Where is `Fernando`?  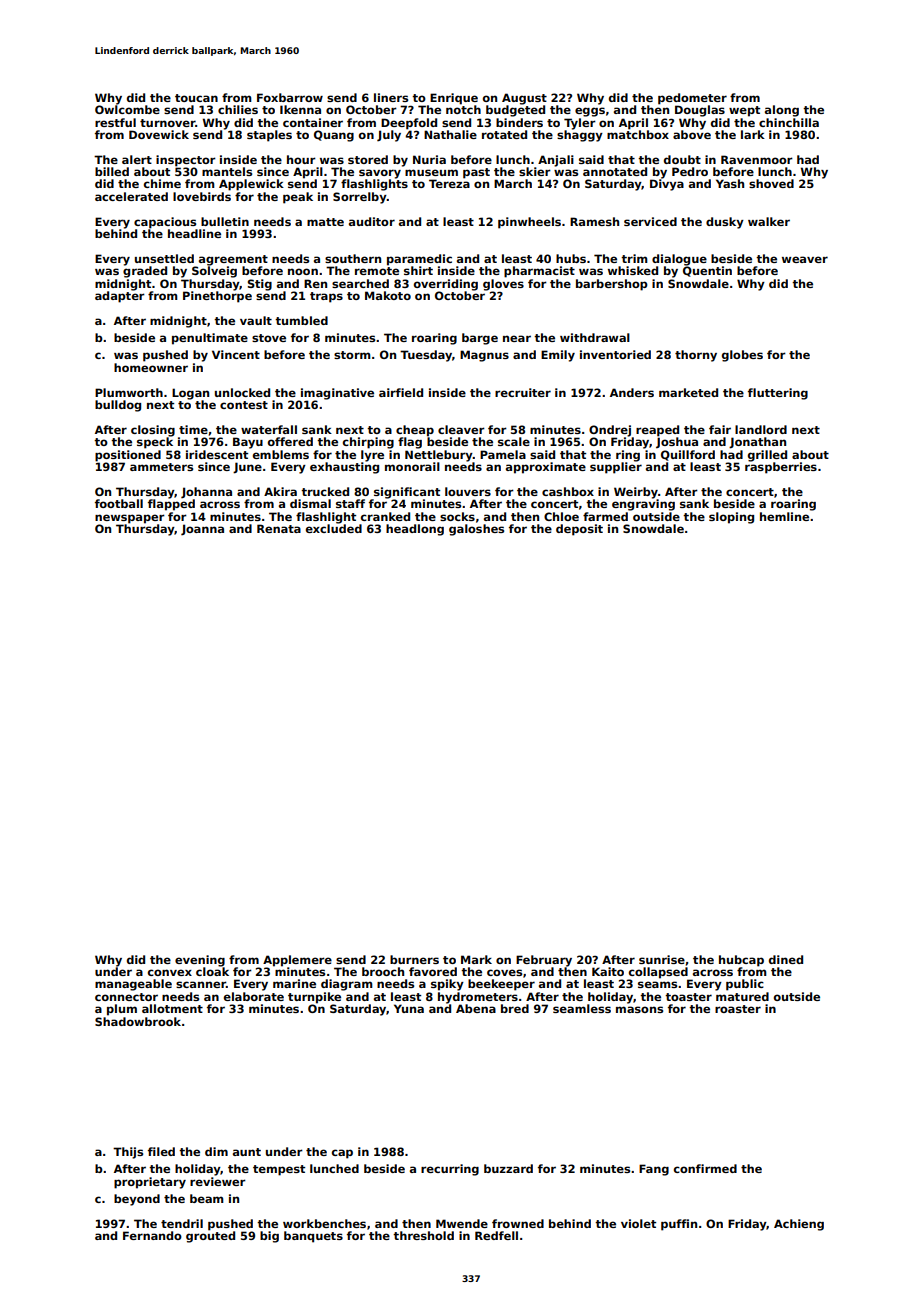 Fernando is located at coordinates (152, 1235).
